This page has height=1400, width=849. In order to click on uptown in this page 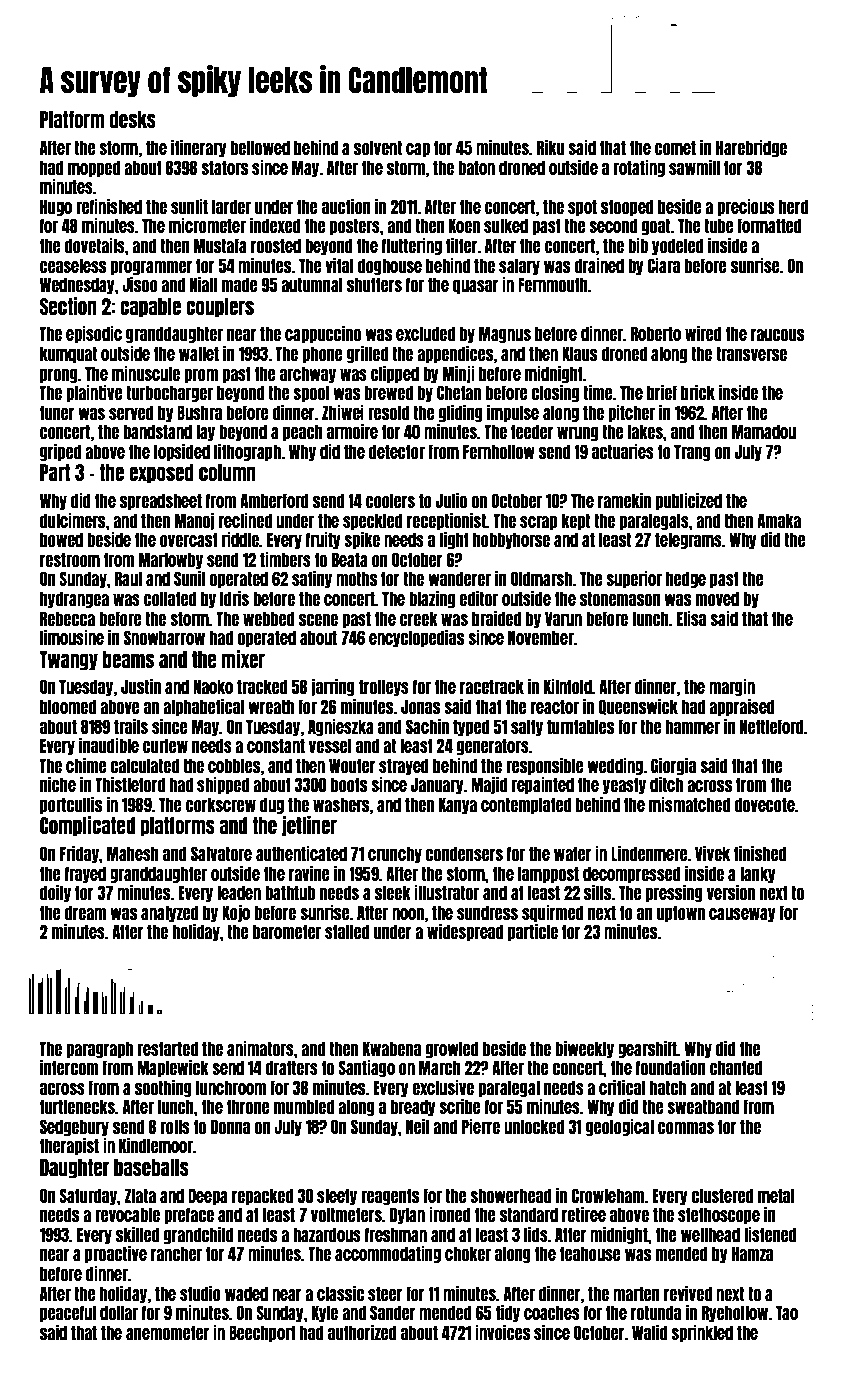, I will do `click(681, 913)`.
